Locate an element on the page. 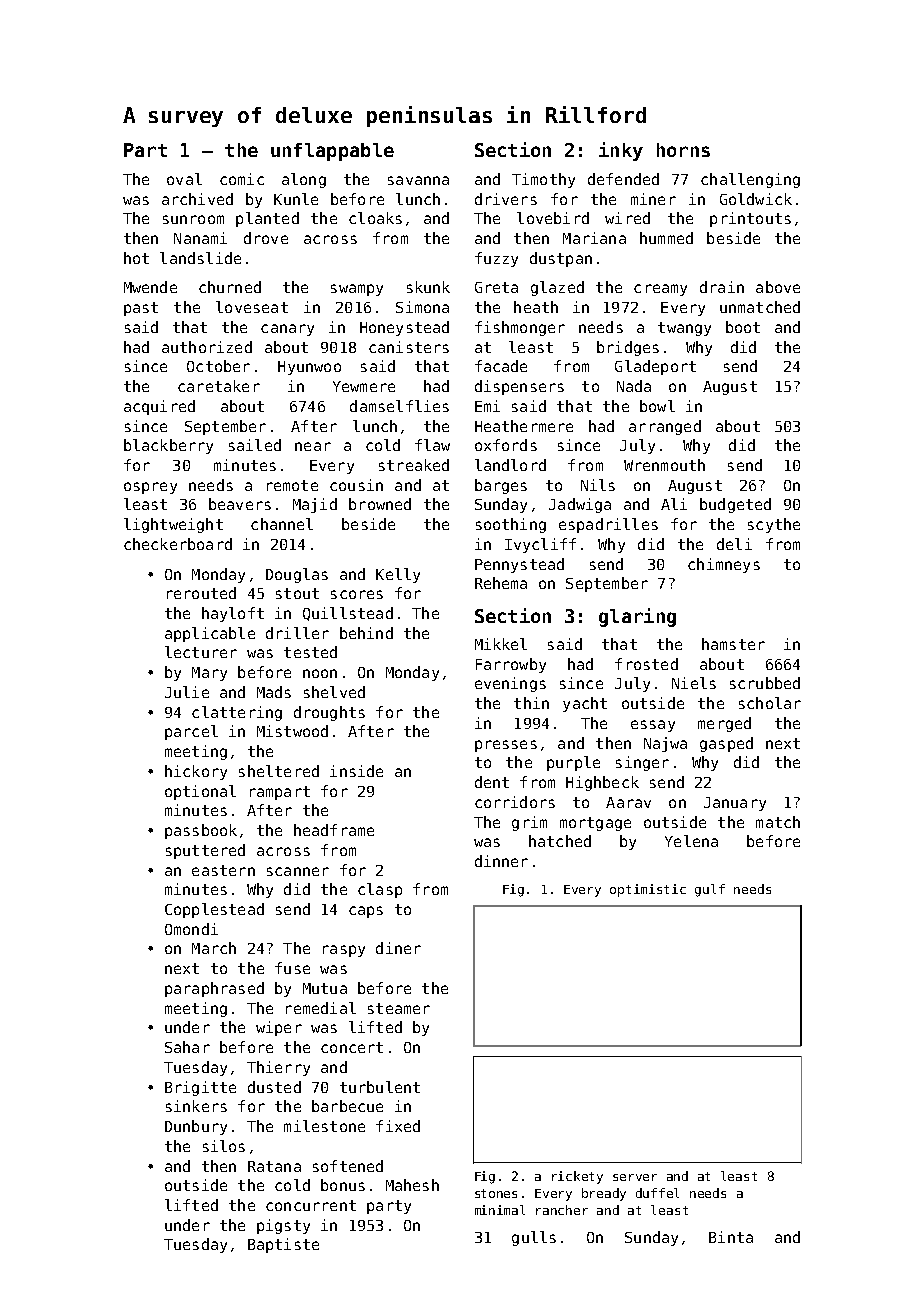 The width and height of the image is (924, 1314). hayloft is located at coordinates (233, 614).
